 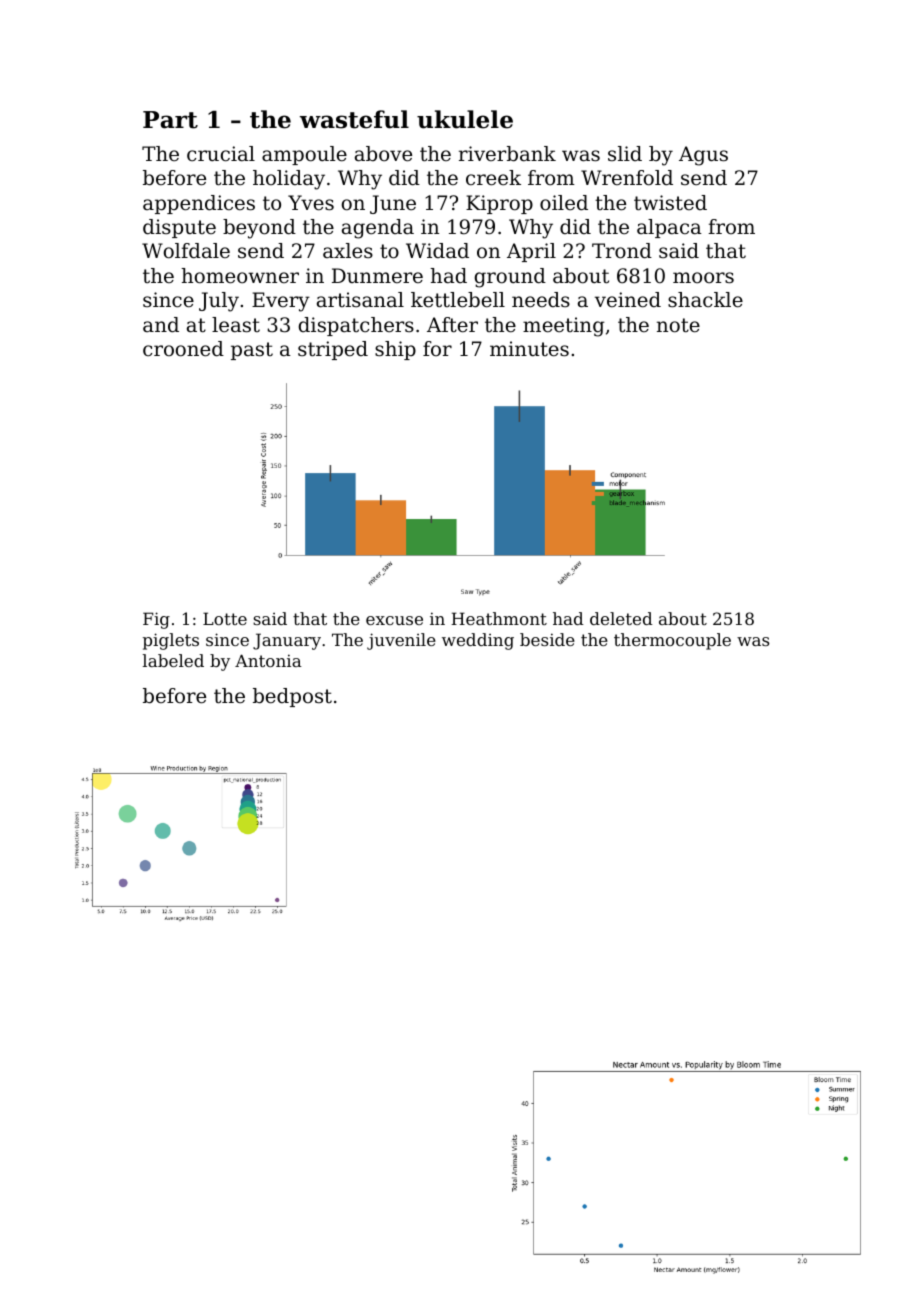 What do you see at coordinates (672, 641) in the screenshot?
I see `thermocouple` at bounding box center [672, 641].
